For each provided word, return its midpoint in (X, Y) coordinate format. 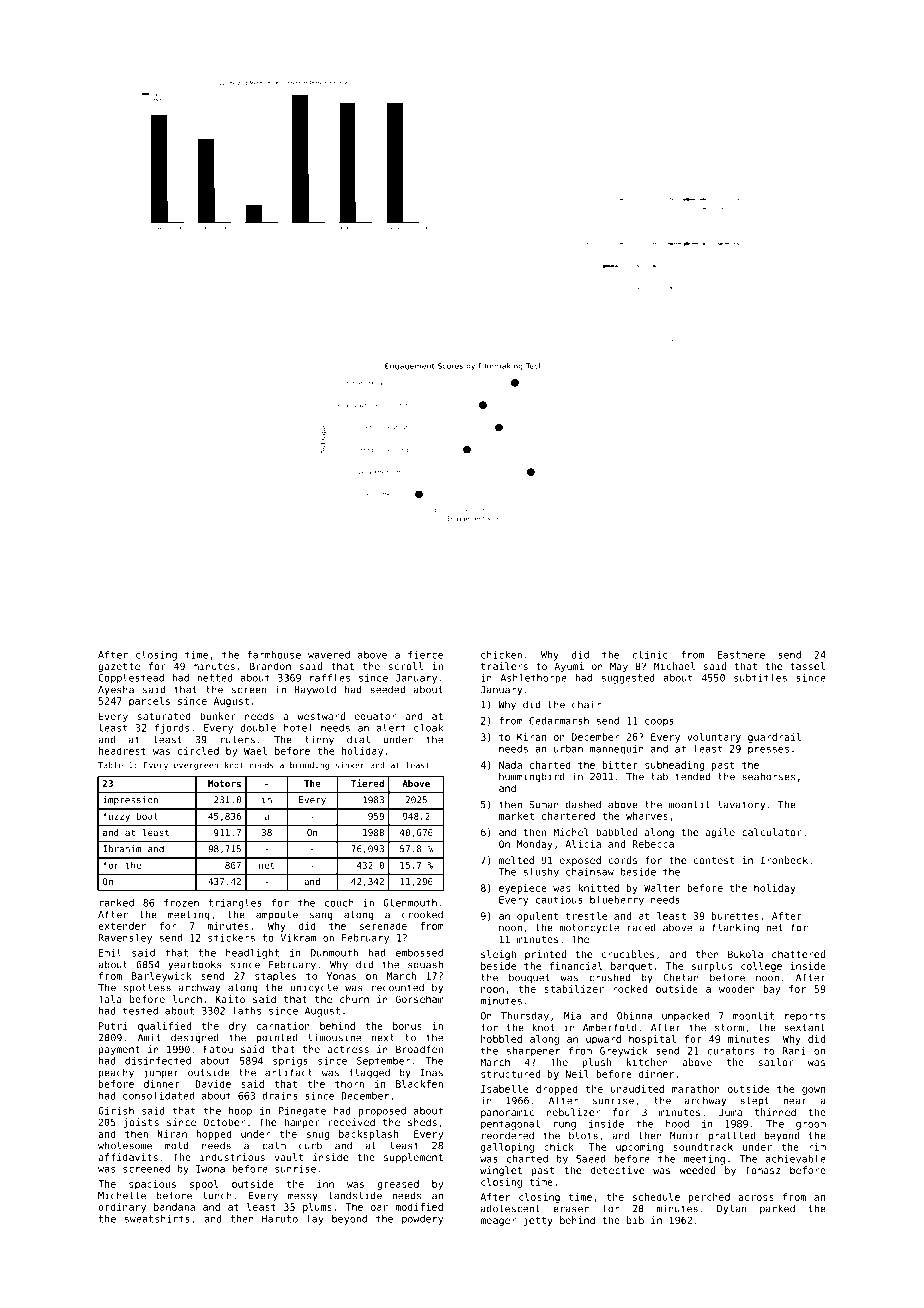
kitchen (647, 1062)
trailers (504, 666)
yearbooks (195, 965)
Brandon (270, 666)
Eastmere (741, 655)
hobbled (501, 1039)
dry (237, 1027)
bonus (407, 1026)
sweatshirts (157, 1219)
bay (771, 990)
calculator (772, 832)
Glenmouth (410, 903)
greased (398, 1185)
